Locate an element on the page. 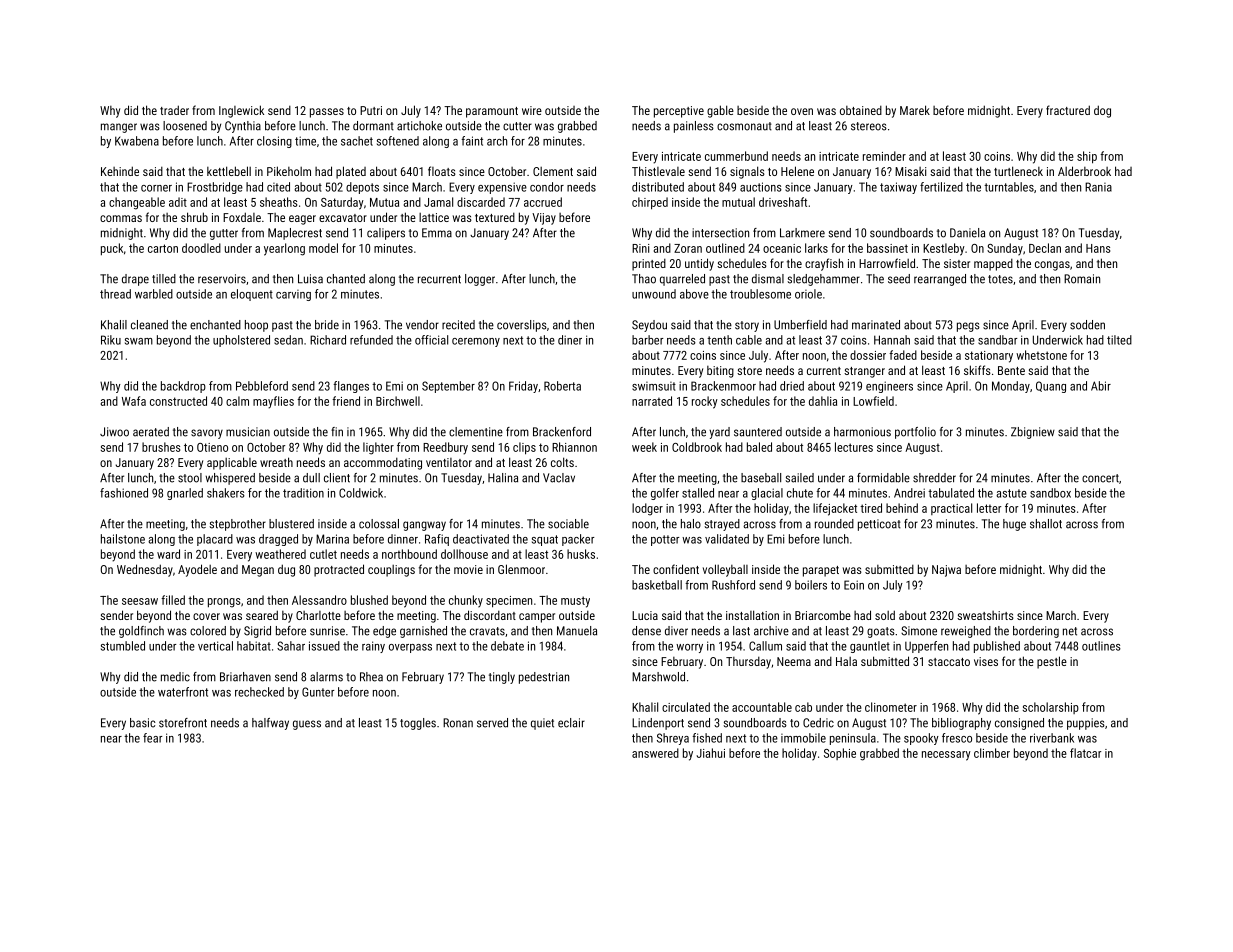 The height and width of the document is (952, 1233). turntables is located at coordinates (1009, 187).
